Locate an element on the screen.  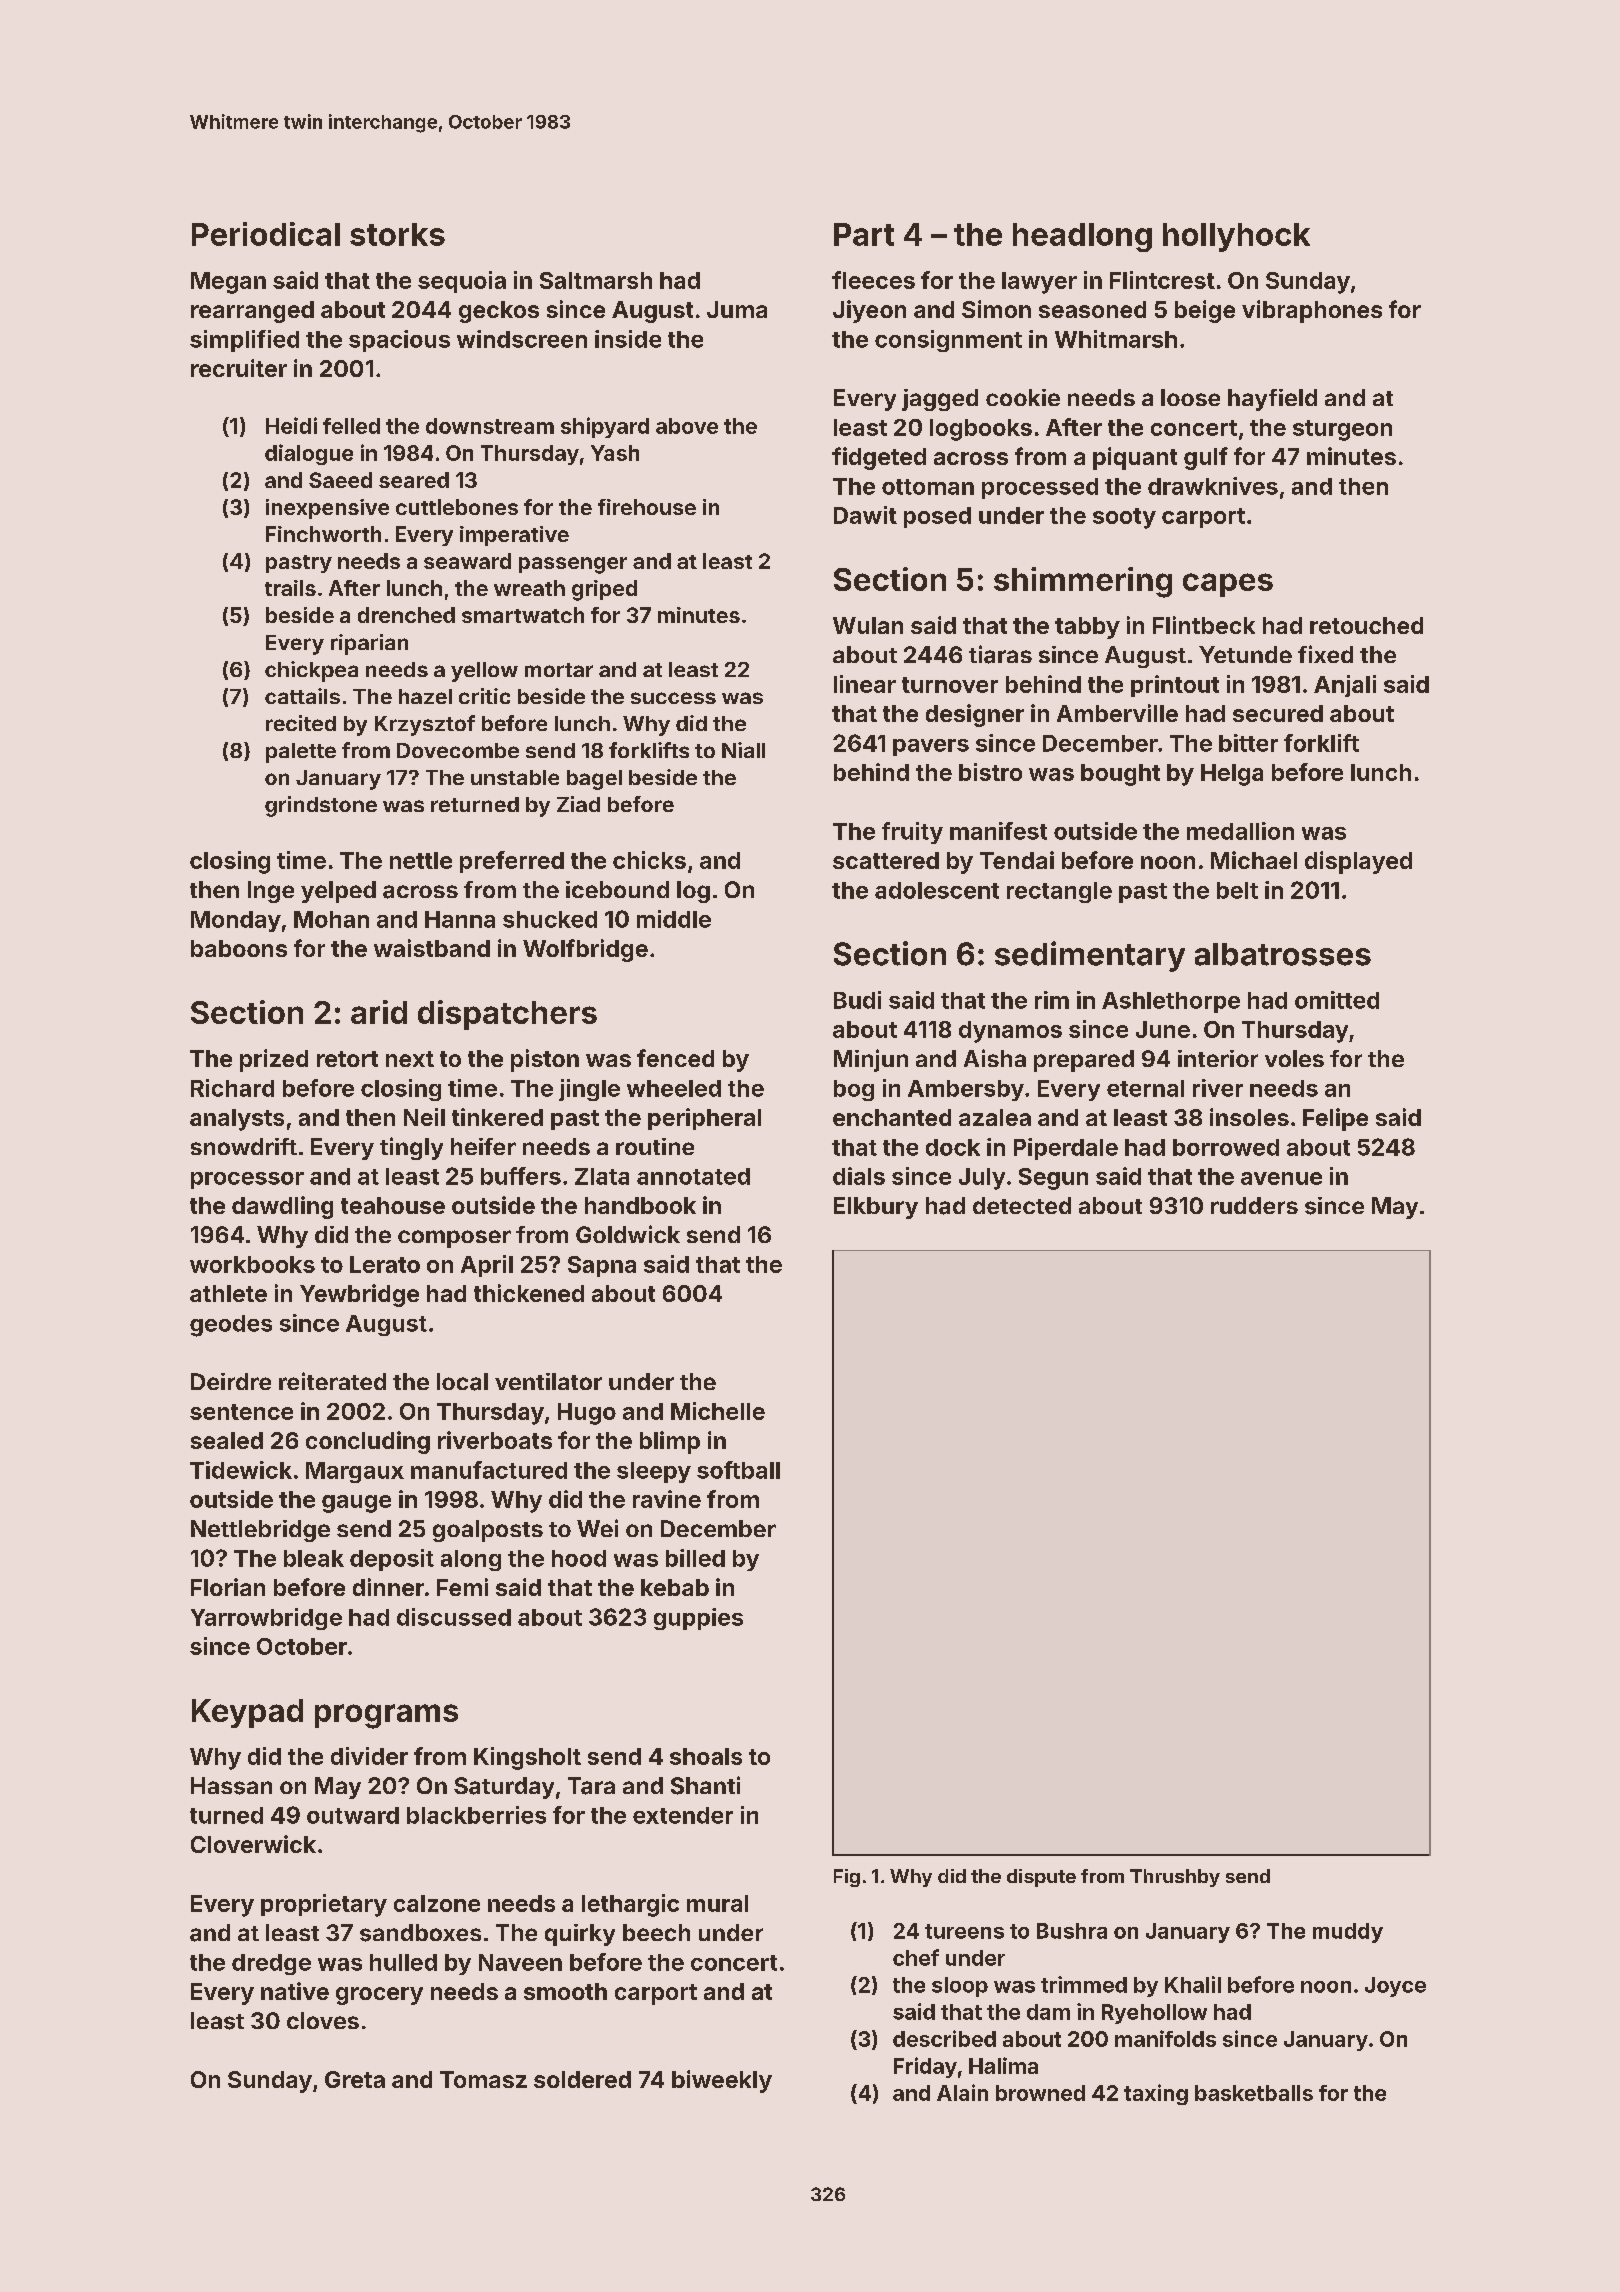
yelped is located at coordinates (338, 892).
